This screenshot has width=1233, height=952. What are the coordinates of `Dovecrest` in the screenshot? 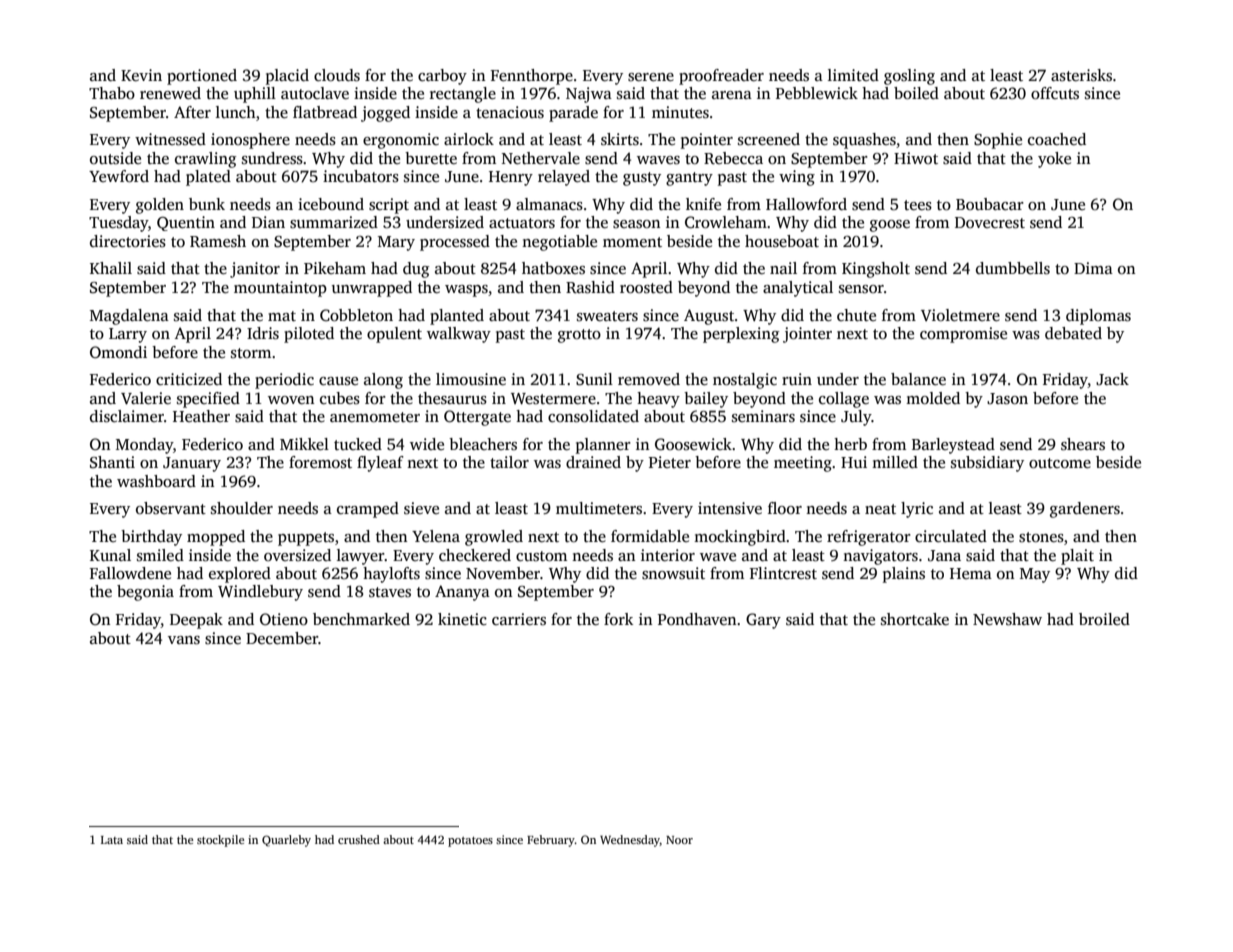 It's located at (990, 223).
